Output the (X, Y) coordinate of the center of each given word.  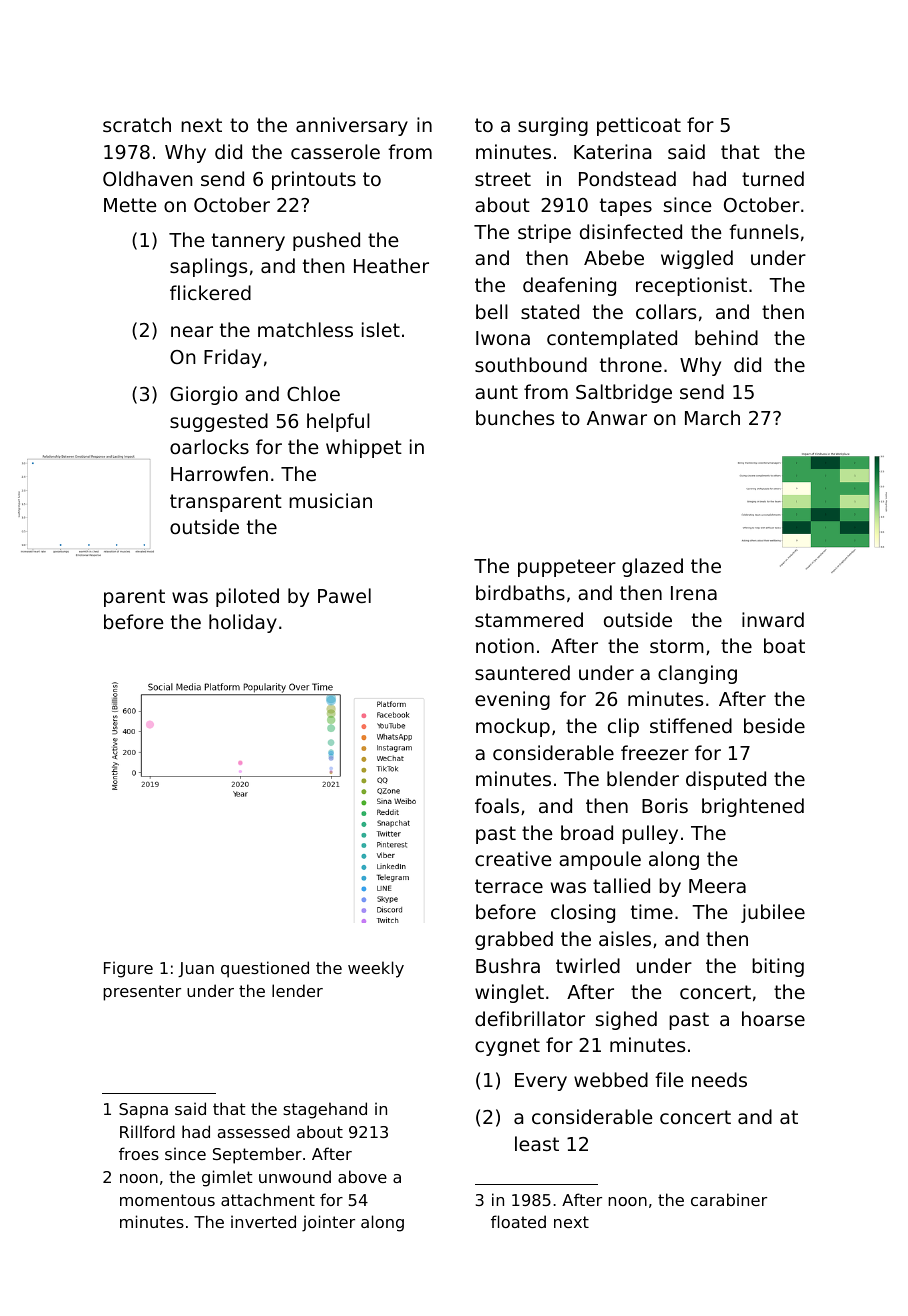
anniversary (352, 126)
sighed (626, 1020)
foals (497, 805)
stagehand (325, 1110)
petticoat (639, 126)
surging (553, 126)
